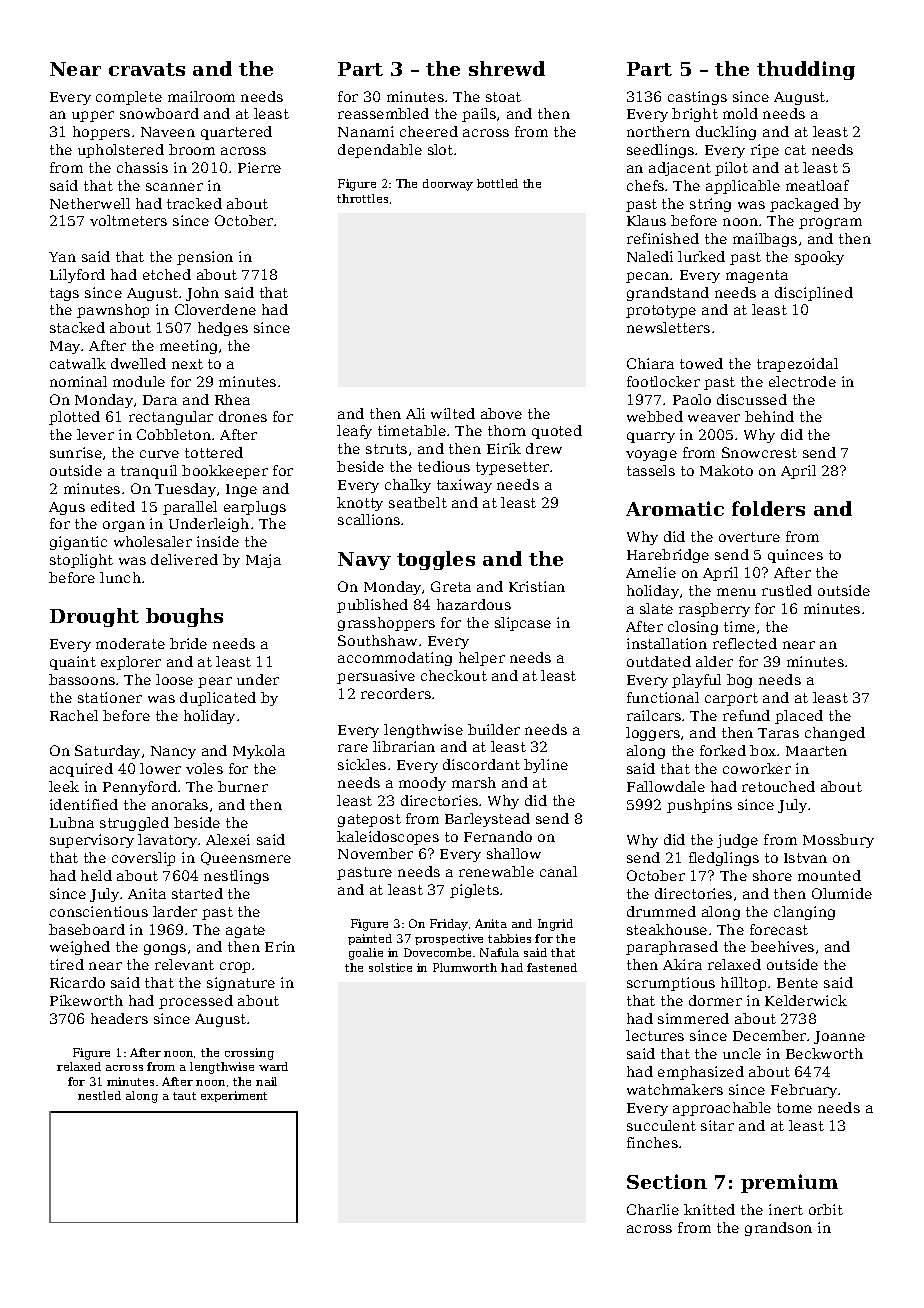  I want to click on canal, so click(558, 871).
